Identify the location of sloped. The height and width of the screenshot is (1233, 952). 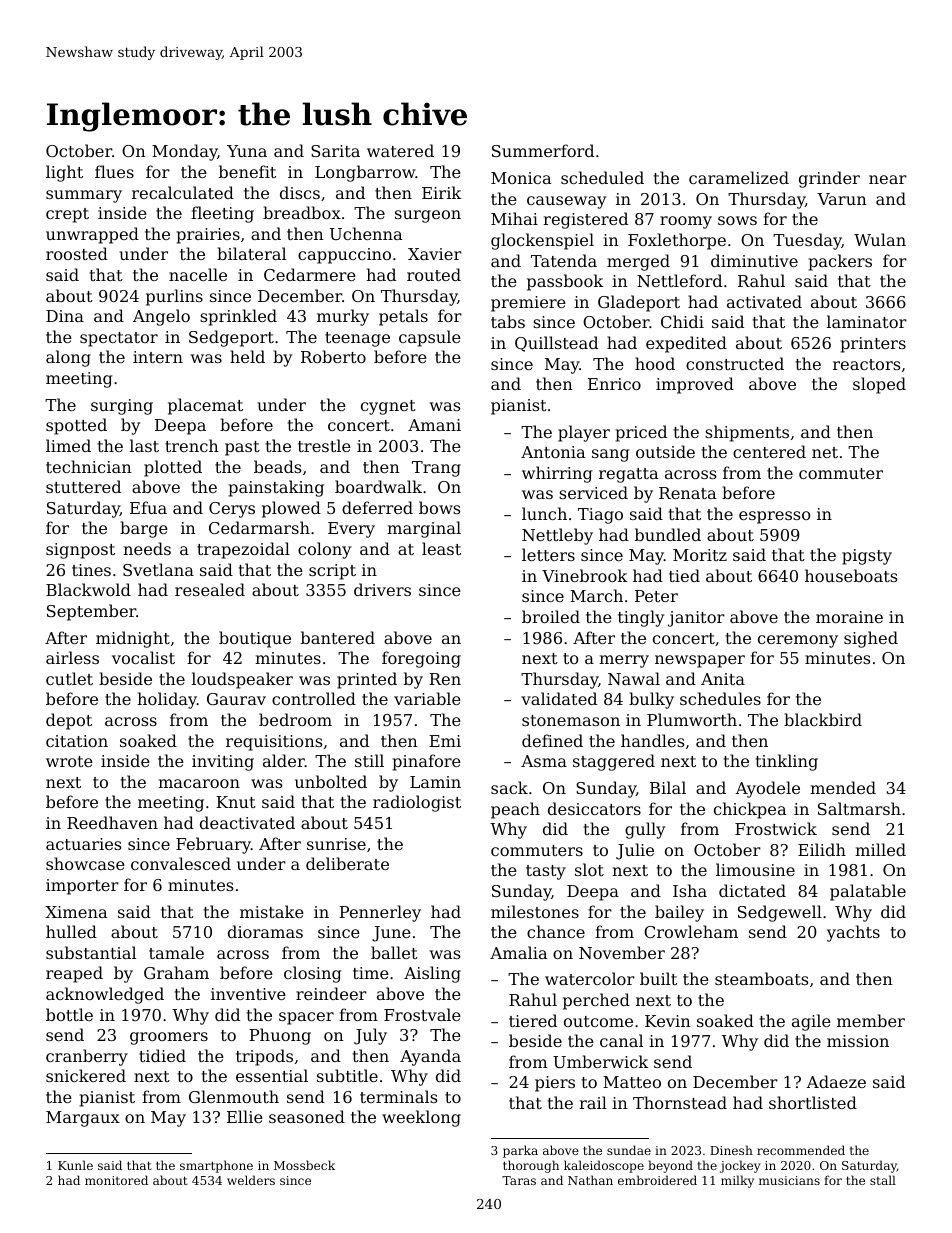
(879, 385).
